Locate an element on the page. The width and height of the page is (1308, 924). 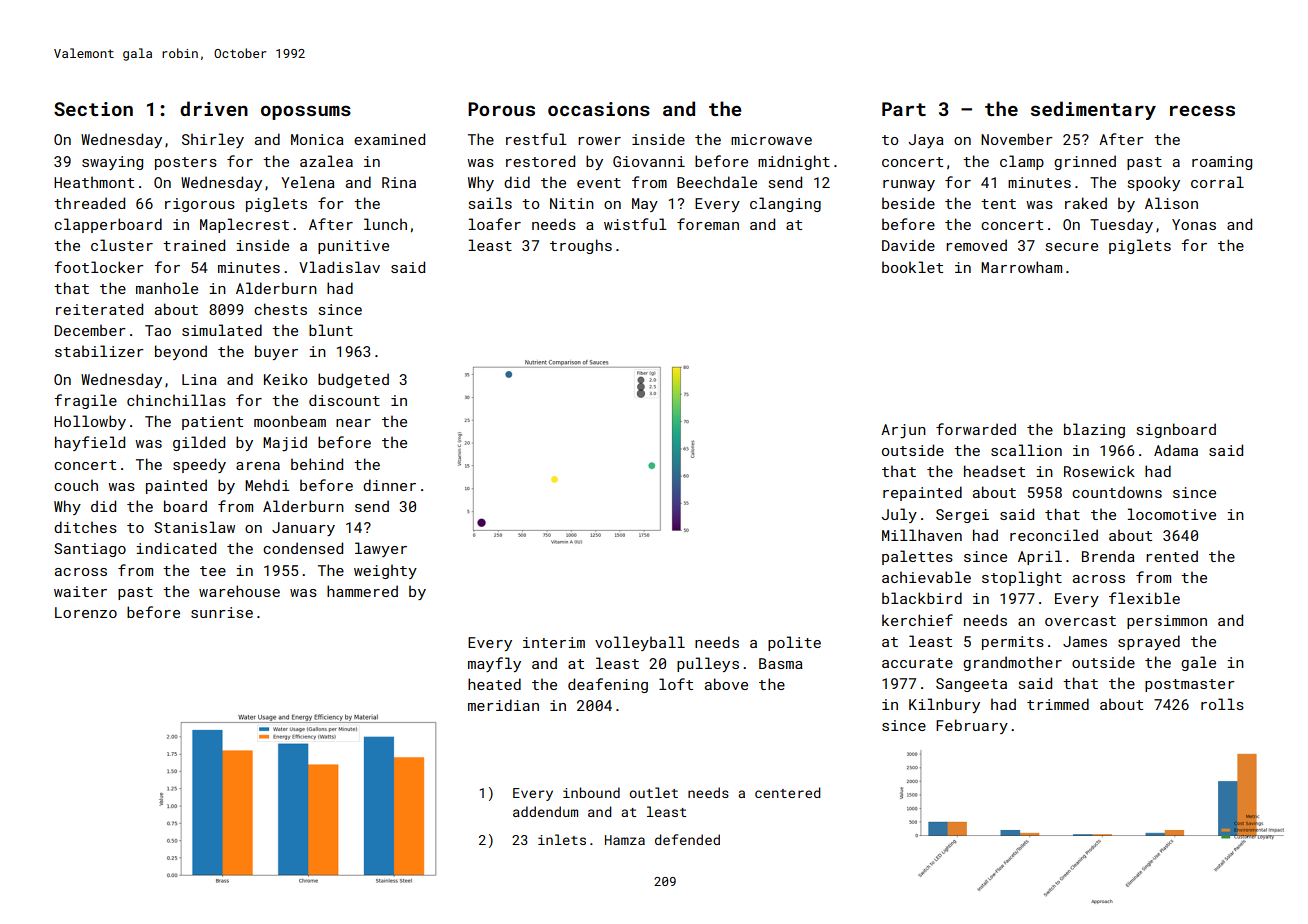
condensed is located at coordinates (303, 548).
